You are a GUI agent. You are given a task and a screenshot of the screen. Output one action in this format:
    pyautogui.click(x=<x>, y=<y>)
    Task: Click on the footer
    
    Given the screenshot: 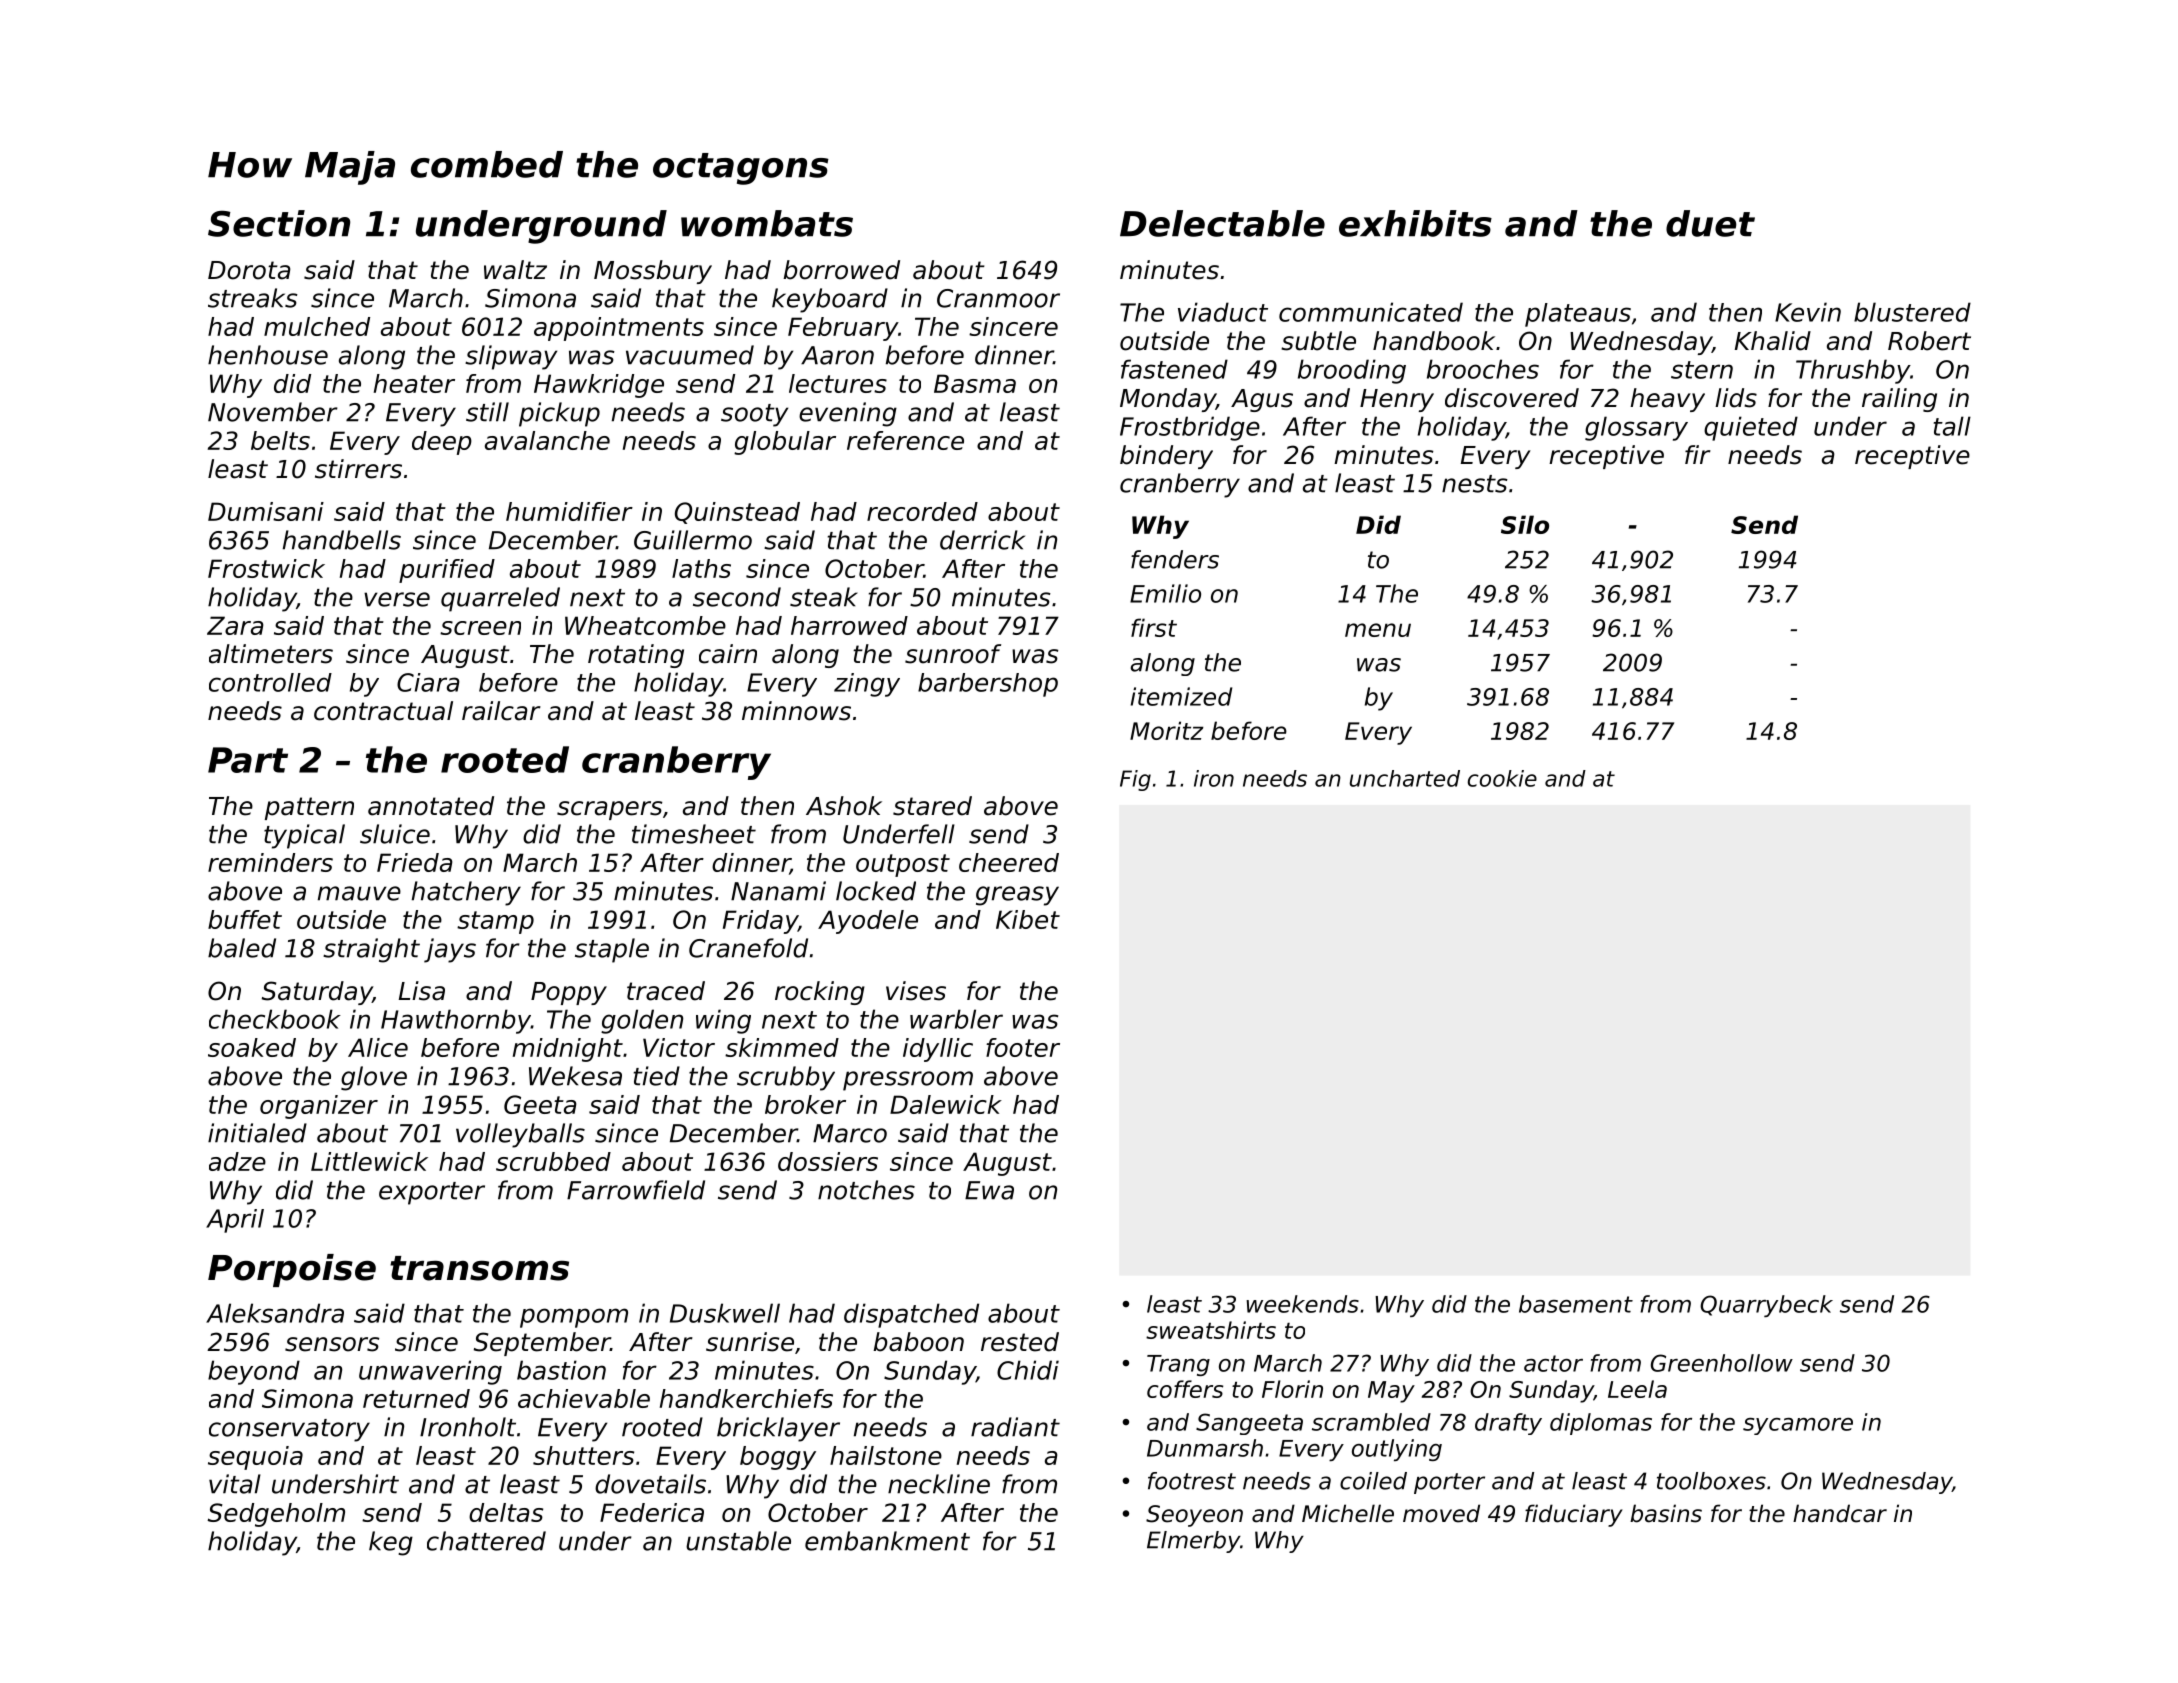 What is the action you would take?
    pyautogui.click(x=1023, y=1047)
